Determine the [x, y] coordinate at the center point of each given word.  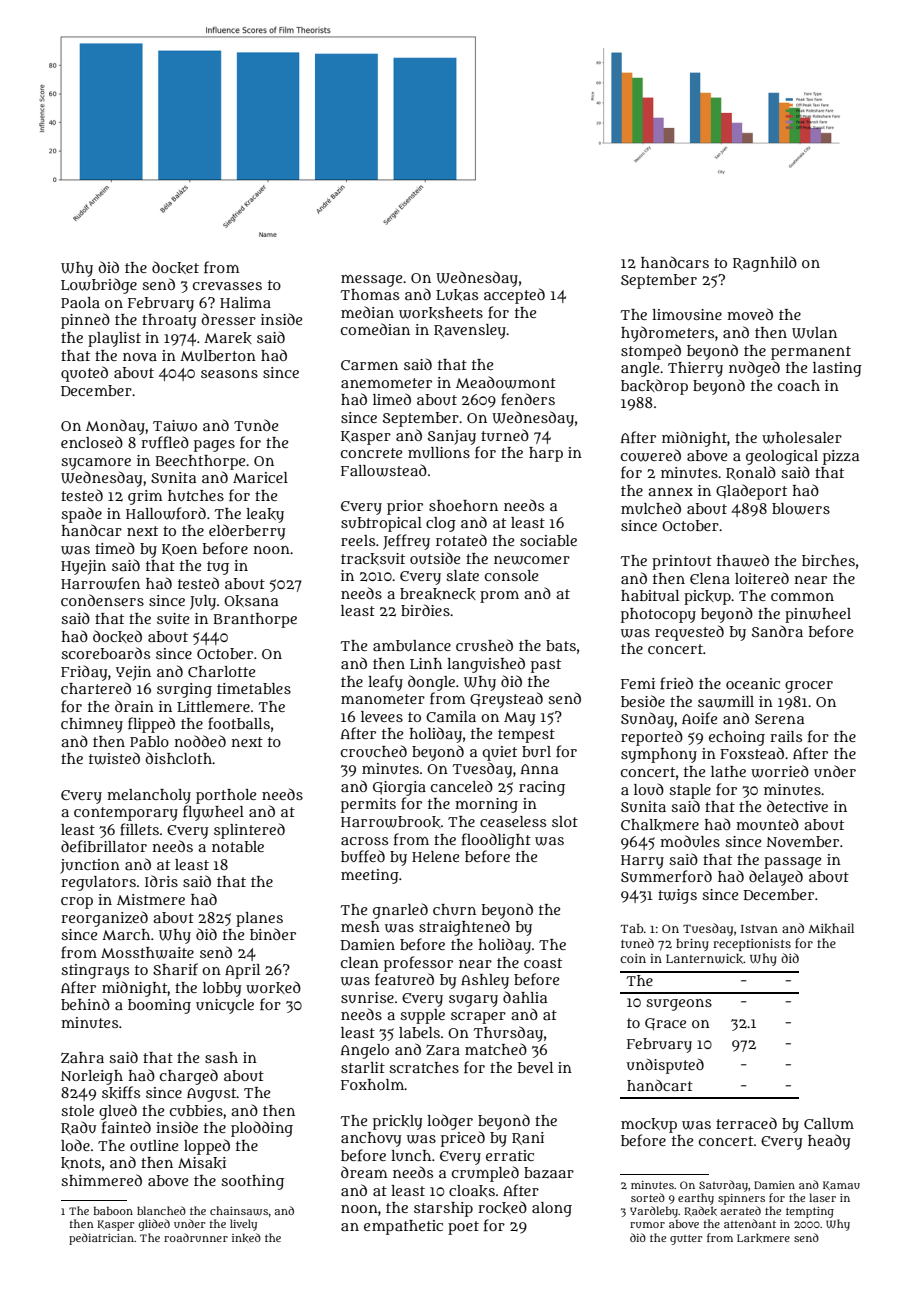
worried [780, 771]
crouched [374, 751]
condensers [102, 600]
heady [829, 1142]
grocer [809, 687]
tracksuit [373, 559]
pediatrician [101, 1239]
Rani [528, 1138]
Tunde [256, 425]
